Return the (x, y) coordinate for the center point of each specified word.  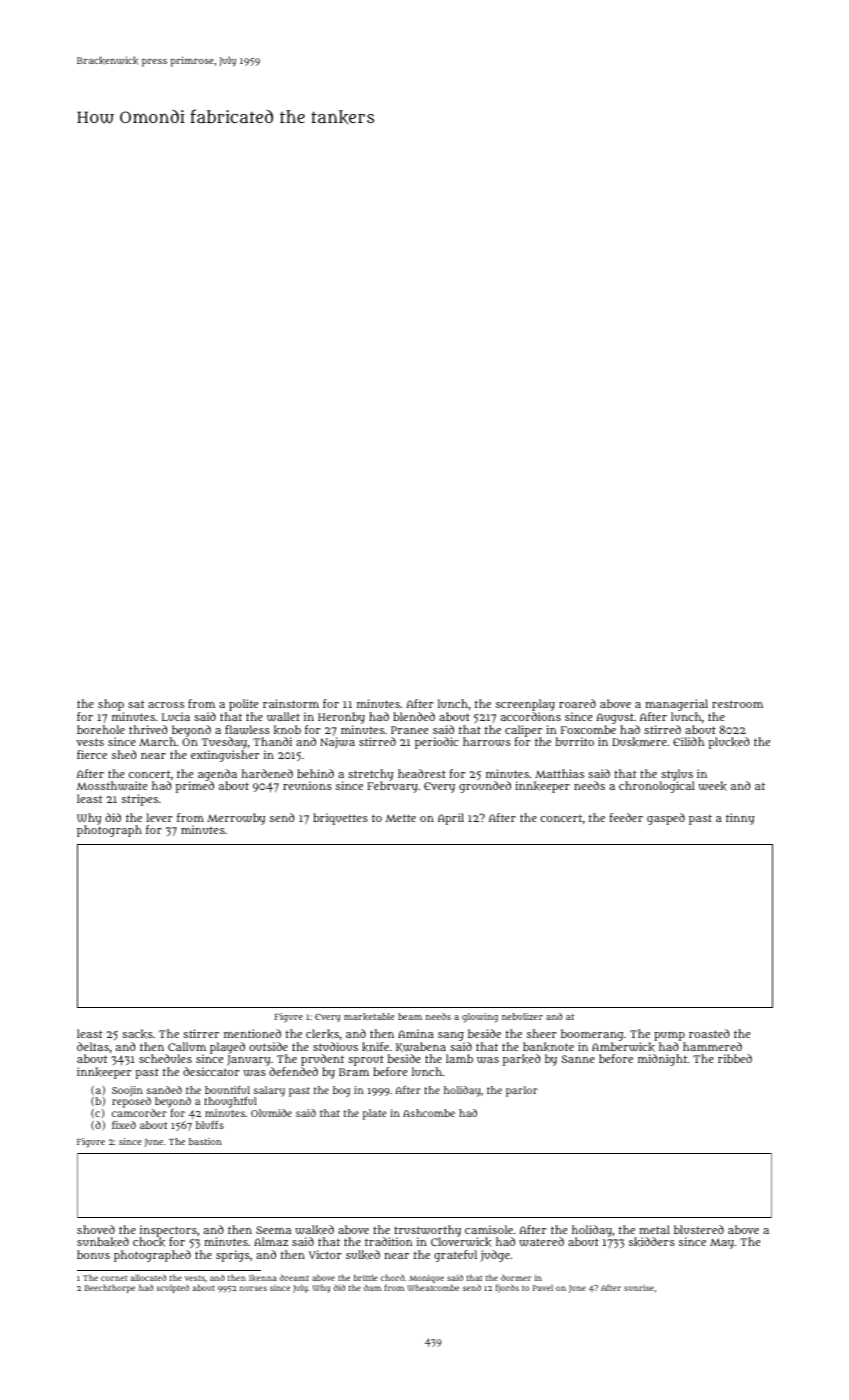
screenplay (525, 705)
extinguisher (225, 756)
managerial (676, 705)
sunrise (639, 1288)
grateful (455, 1256)
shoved (96, 1229)
